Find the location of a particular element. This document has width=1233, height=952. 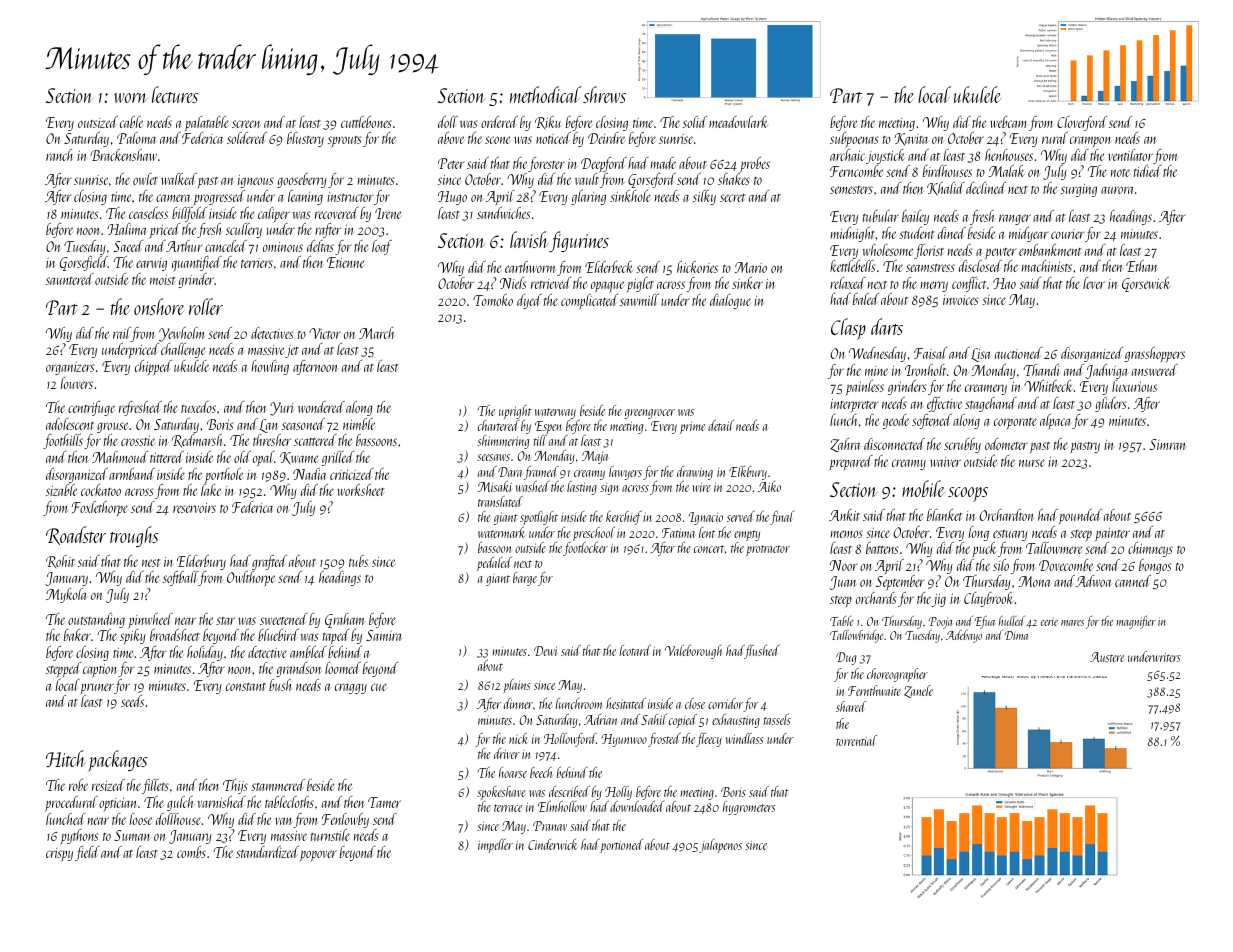

solid is located at coordinates (695, 122).
